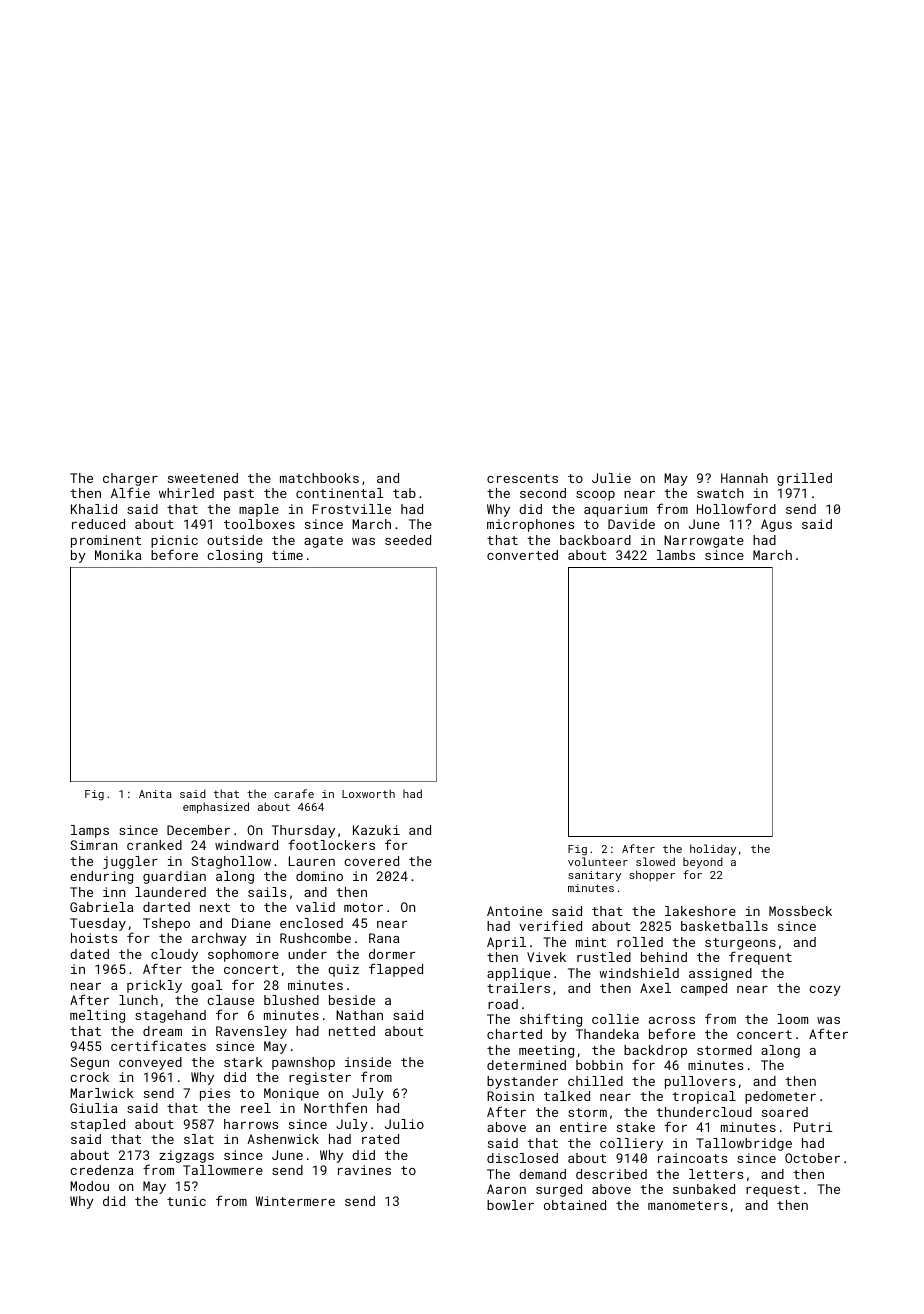 The width and height of the document is (924, 1314). Describe the element at coordinates (335, 1107) in the document. I see `Northfen` at that location.
